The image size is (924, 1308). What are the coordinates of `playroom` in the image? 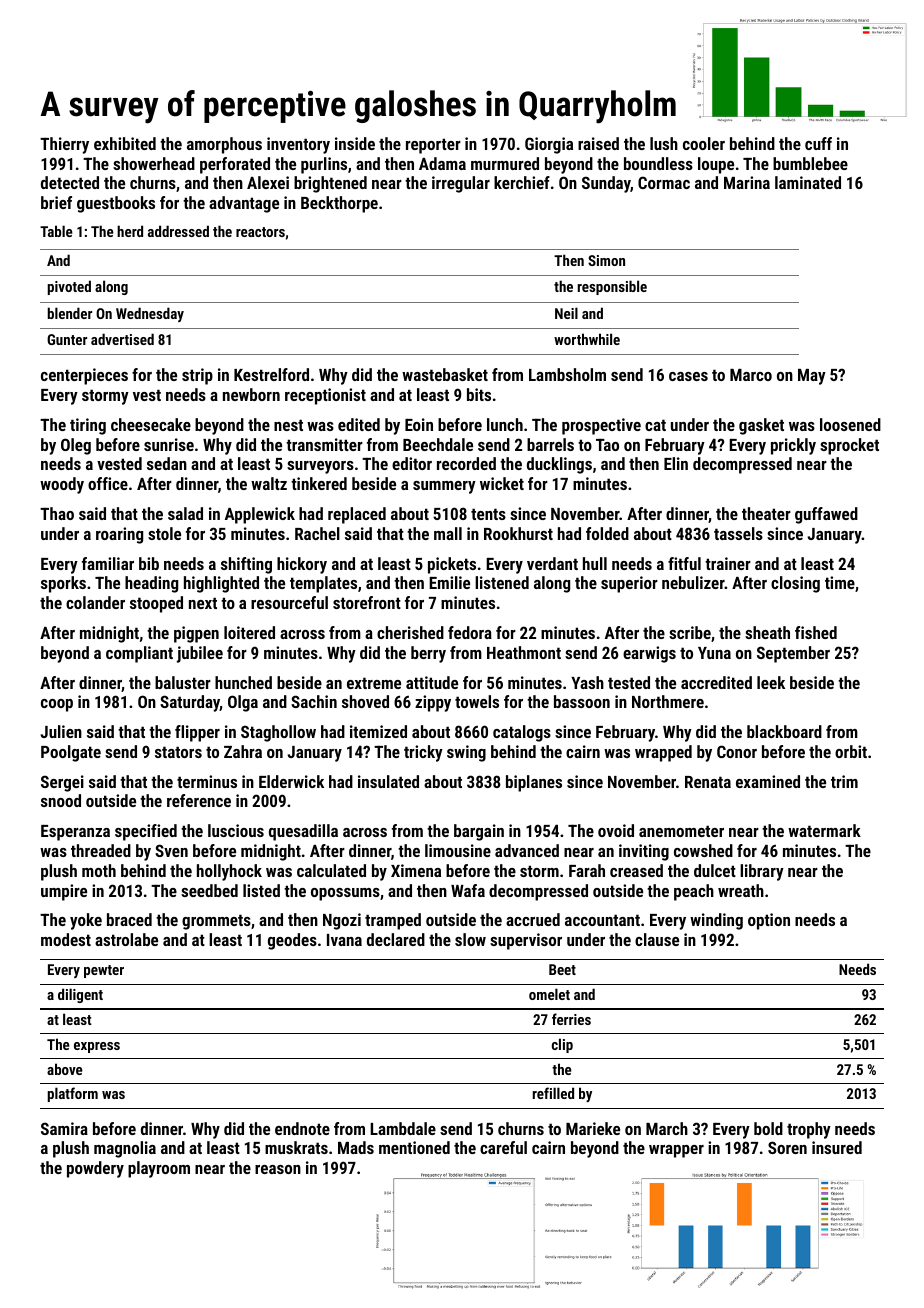 It's located at (159, 1169).
